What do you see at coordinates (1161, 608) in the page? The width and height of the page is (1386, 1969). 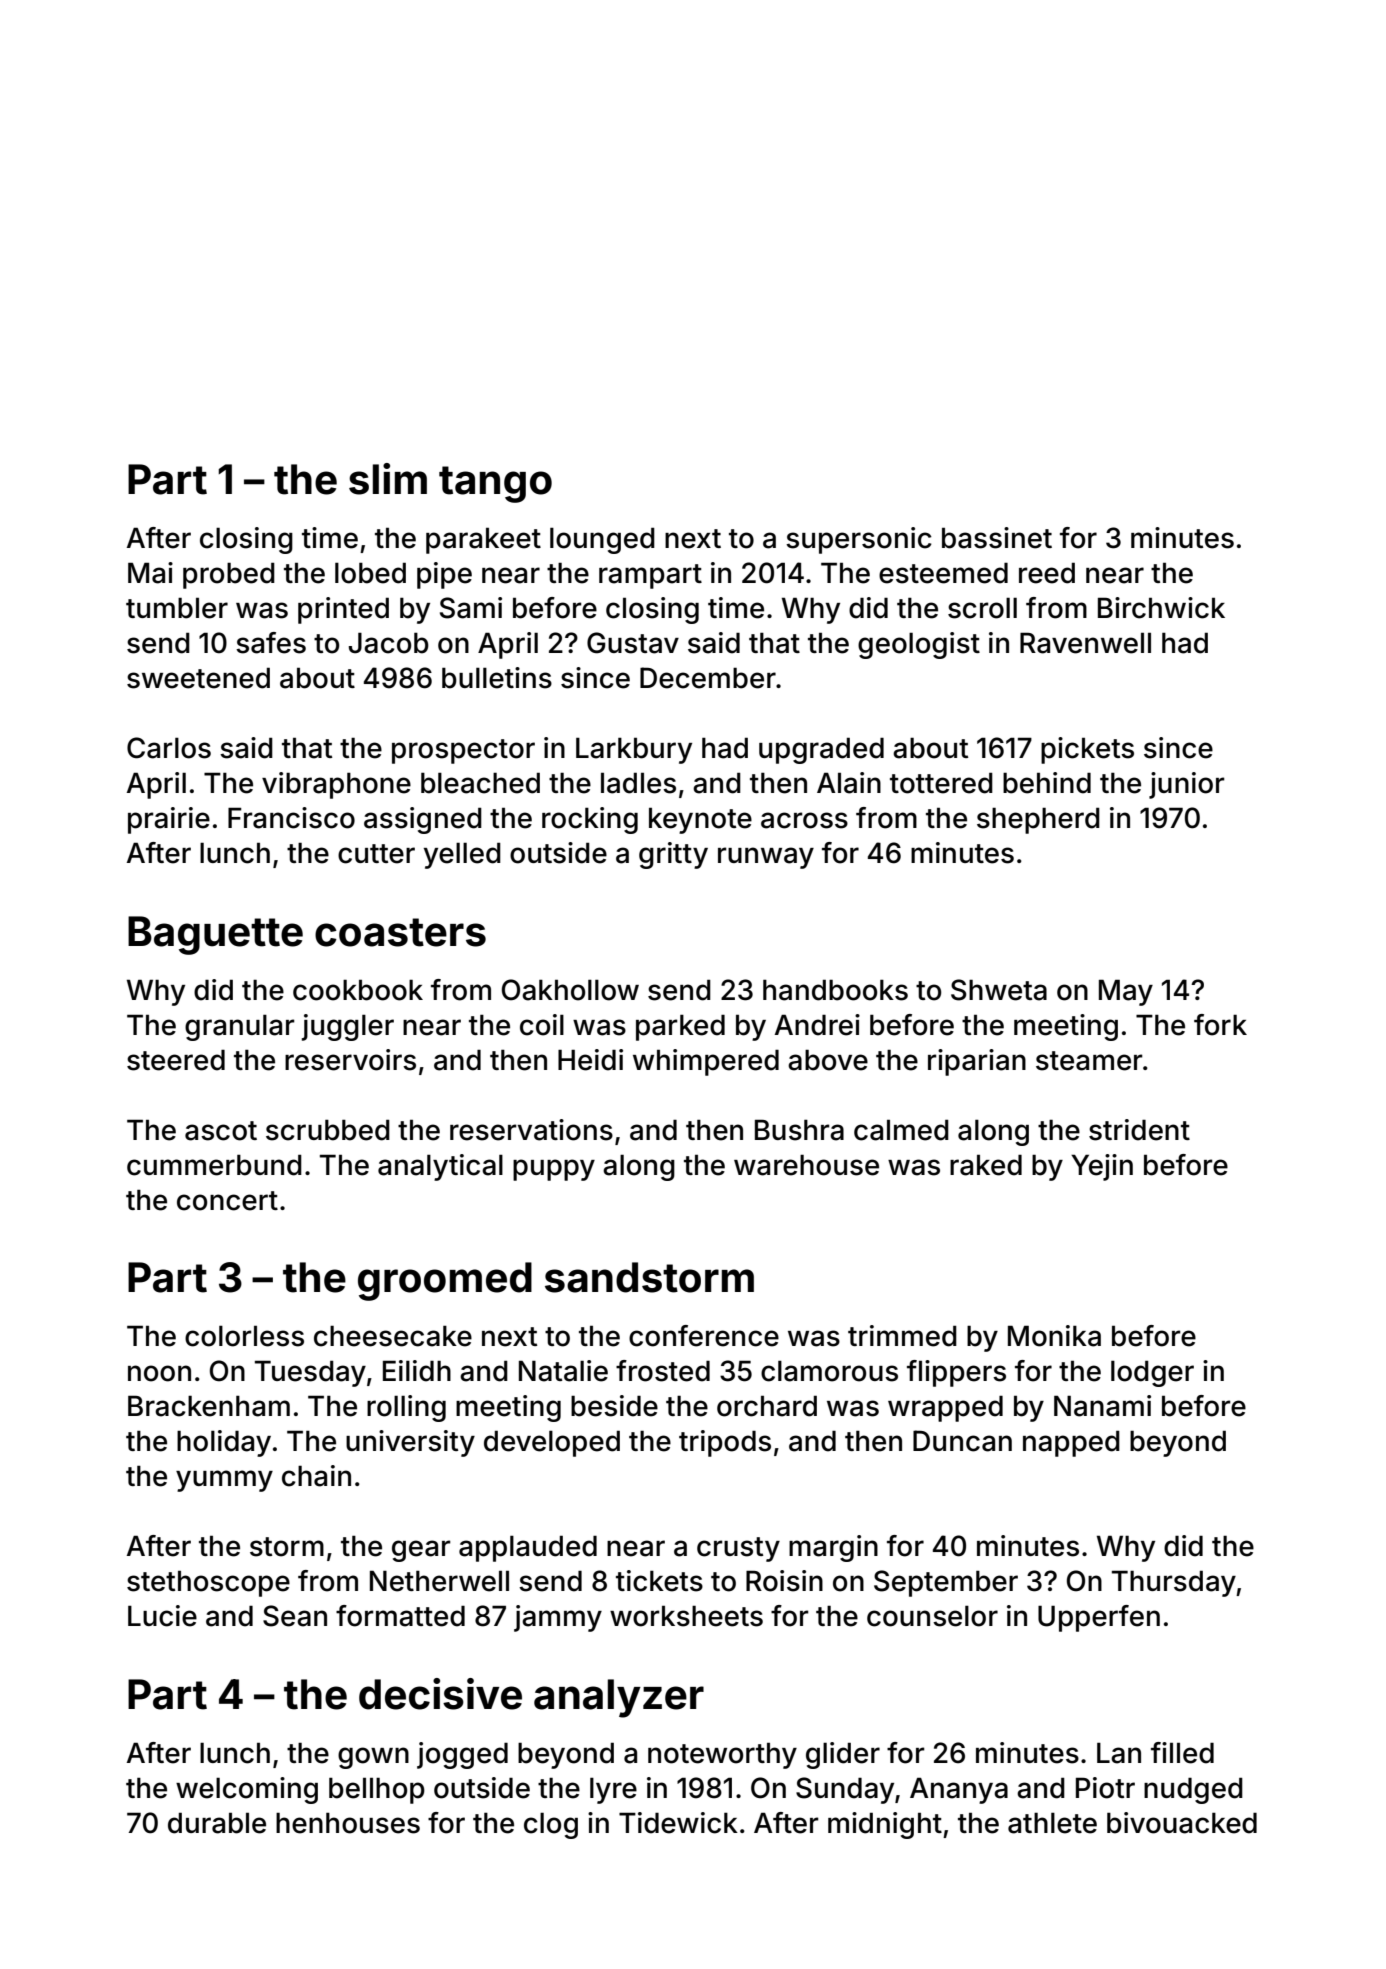 I see `Birchwick` at bounding box center [1161, 608].
